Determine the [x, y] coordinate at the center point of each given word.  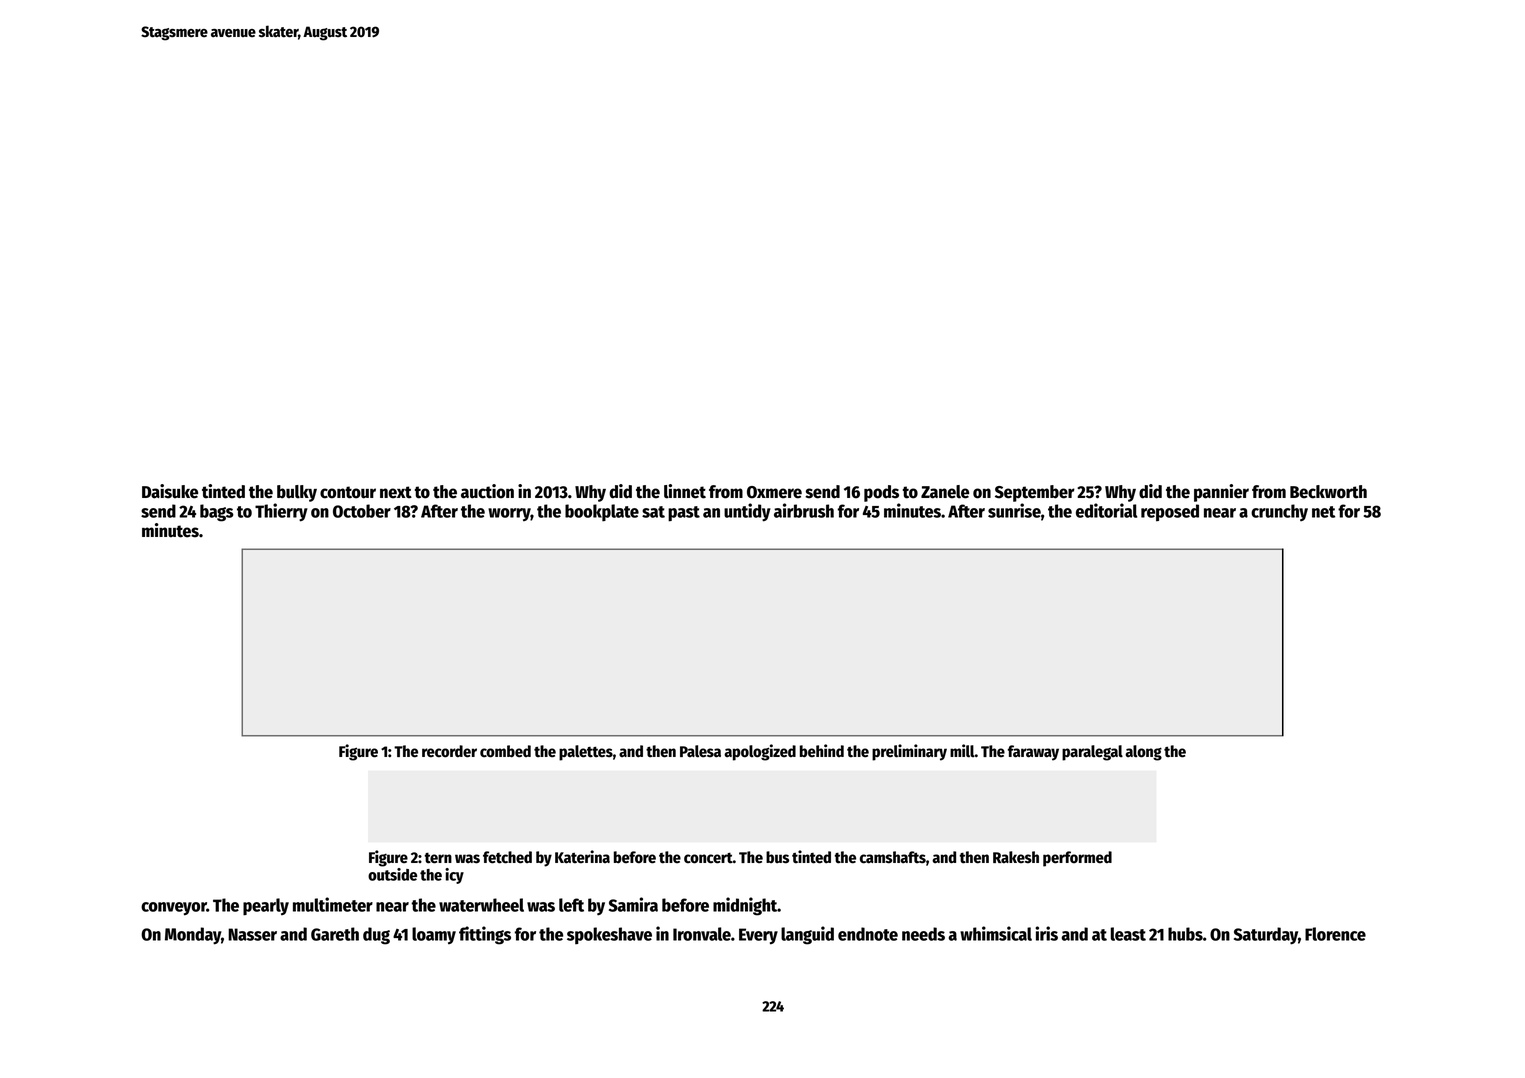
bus [777, 857]
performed [1077, 859]
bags [217, 513]
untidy [747, 512]
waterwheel [481, 905]
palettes [586, 753]
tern [438, 858]
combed [505, 751]
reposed [1170, 512]
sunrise [1014, 510]
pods [881, 493]
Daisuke [170, 491]
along [1143, 753]
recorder [449, 751]
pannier [1221, 493]
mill [962, 751]
